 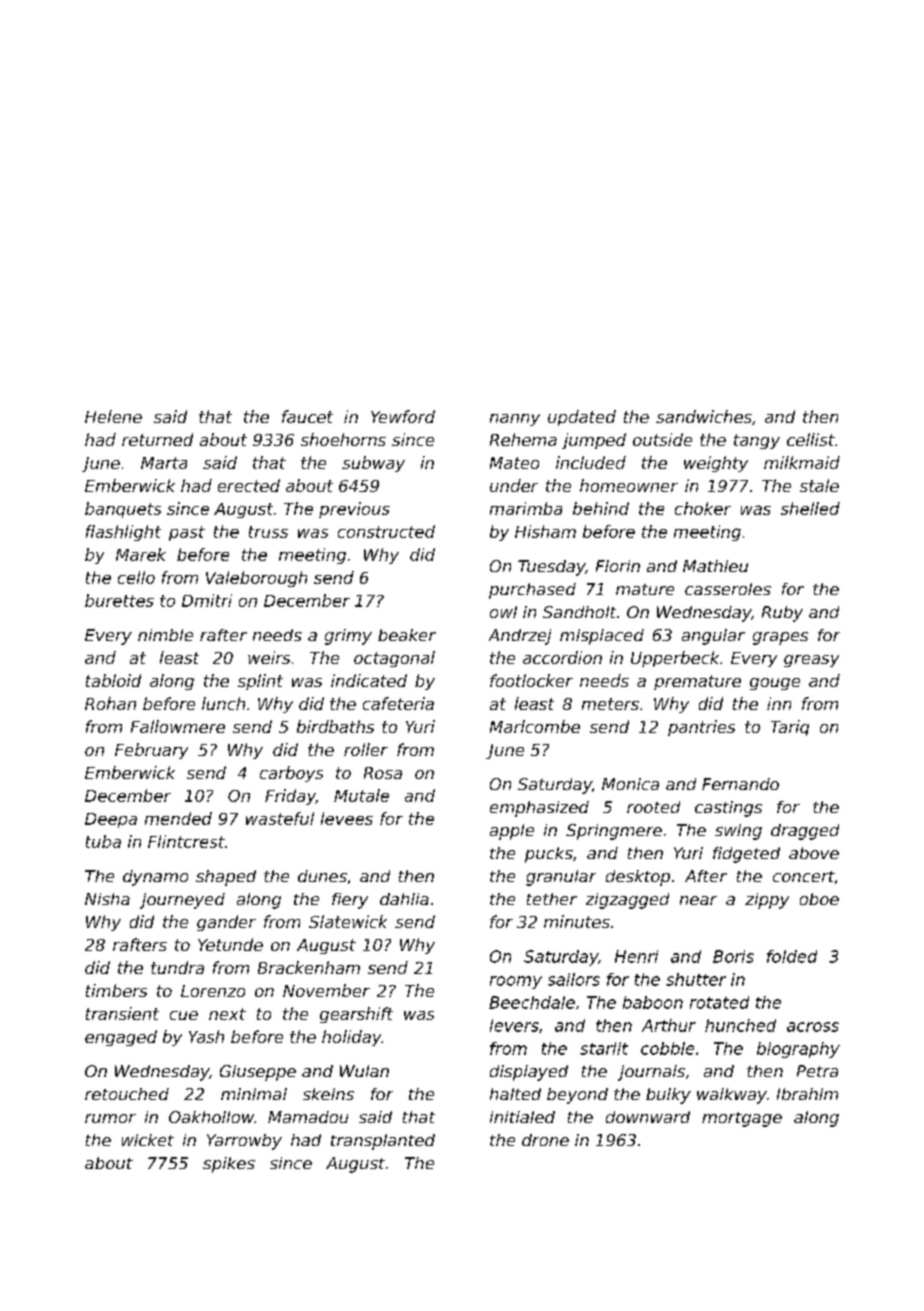 What do you see at coordinates (738, 832) in the document?
I see `swing` at bounding box center [738, 832].
